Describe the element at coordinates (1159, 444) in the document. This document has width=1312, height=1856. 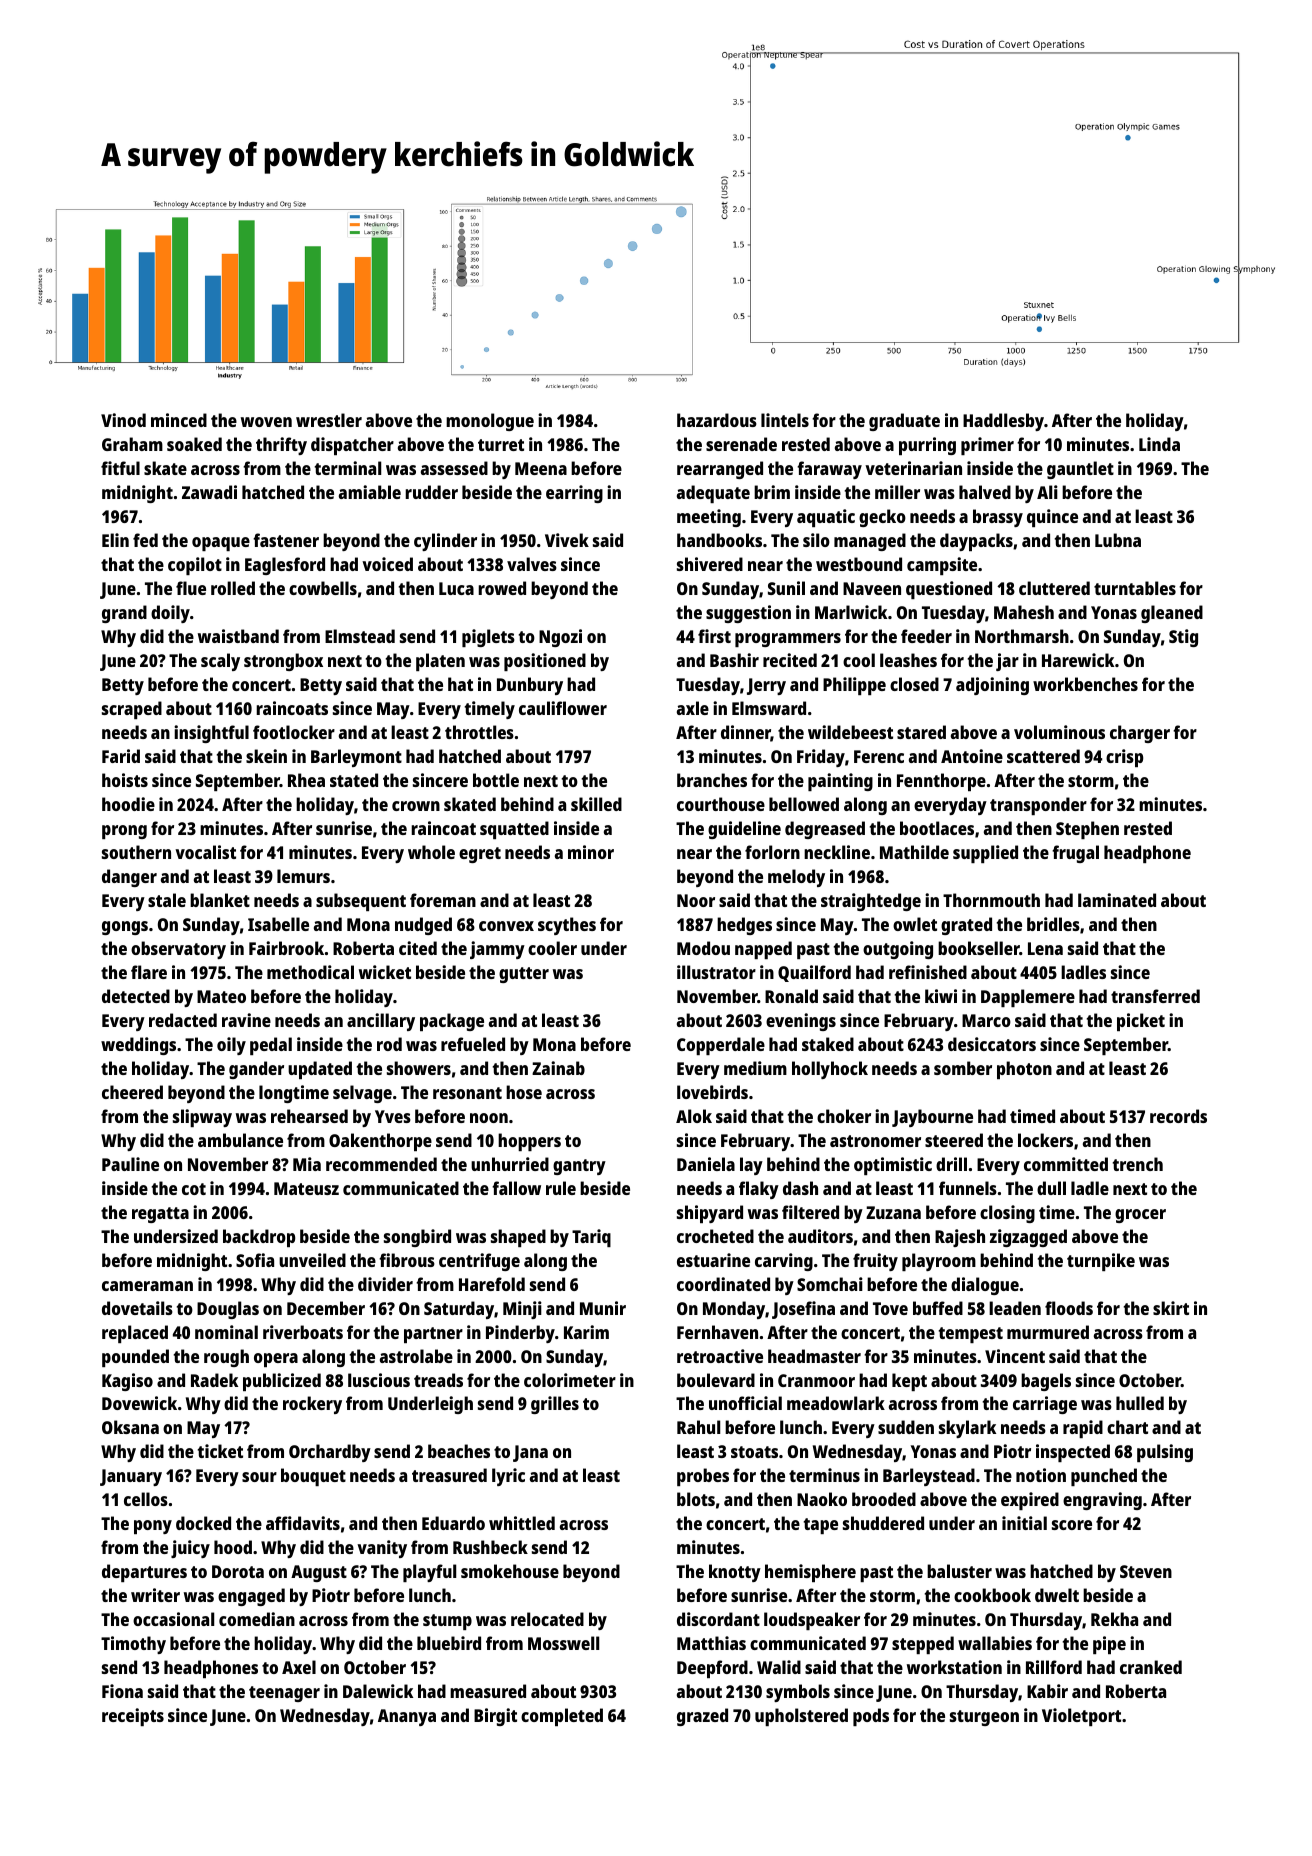
I see `Linda` at that location.
